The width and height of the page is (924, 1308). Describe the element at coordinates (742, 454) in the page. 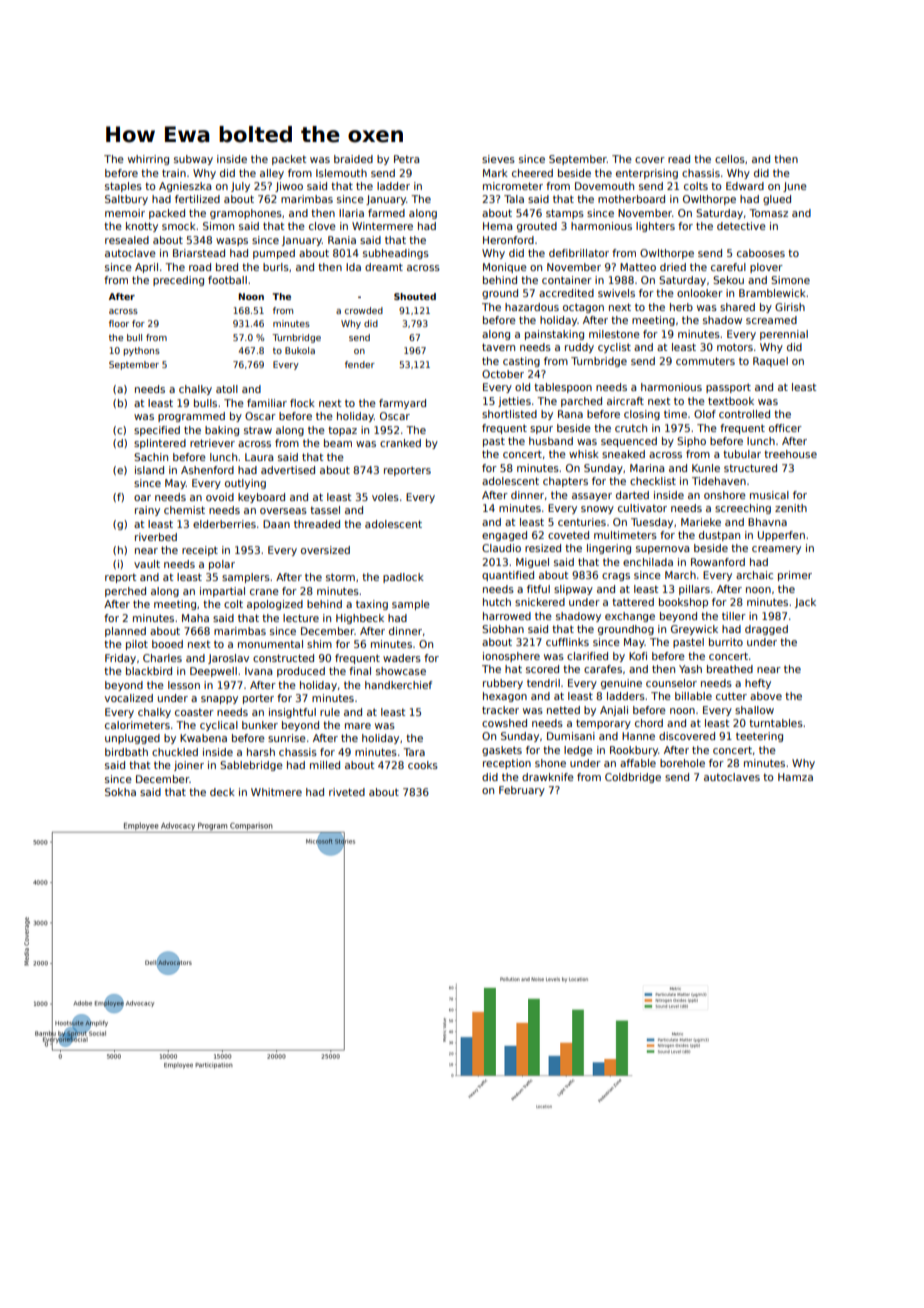

I see `tubular` at that location.
